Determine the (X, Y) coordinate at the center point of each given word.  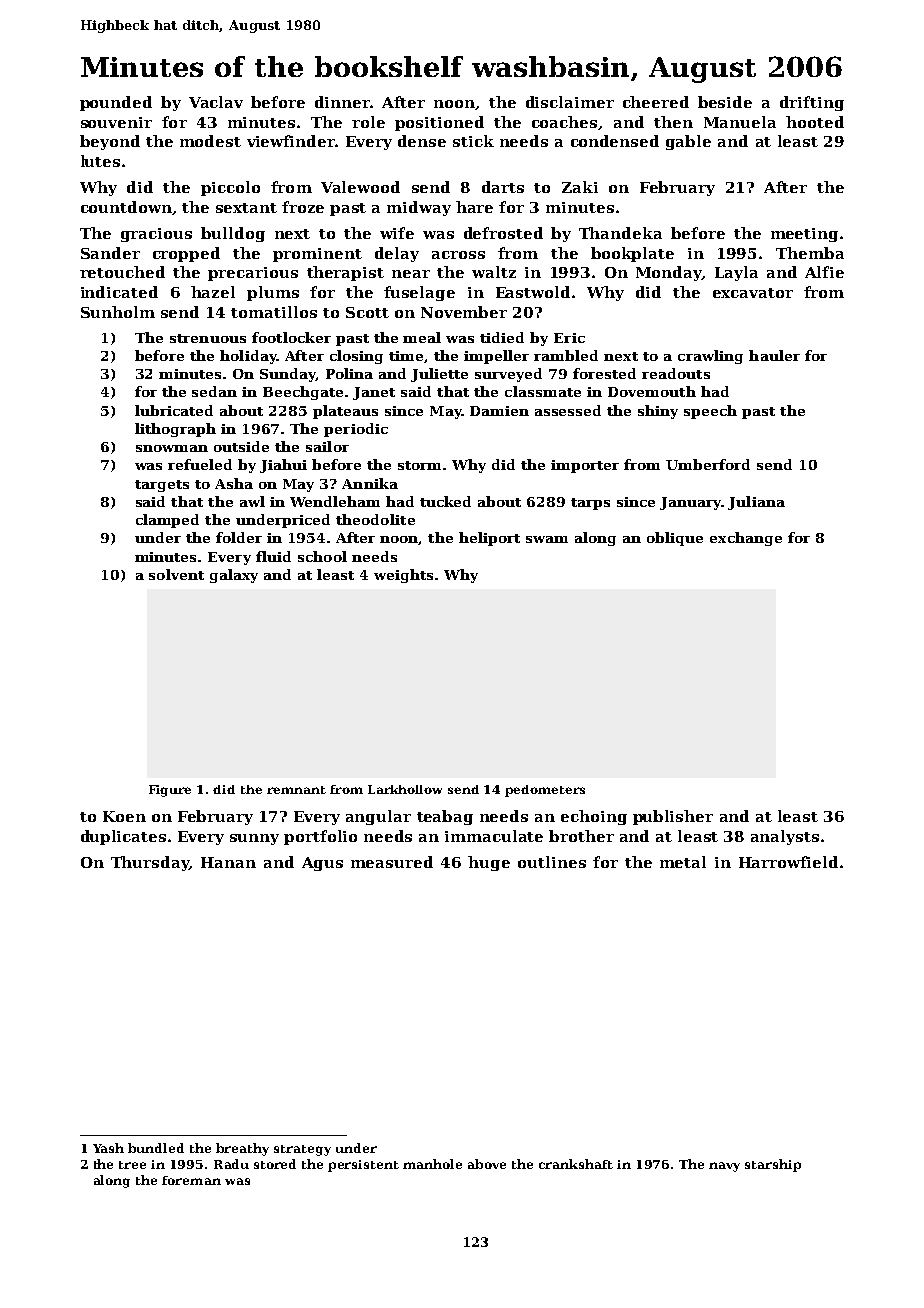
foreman (191, 1180)
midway (419, 208)
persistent (363, 1166)
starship (773, 1165)
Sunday (288, 375)
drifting (812, 103)
